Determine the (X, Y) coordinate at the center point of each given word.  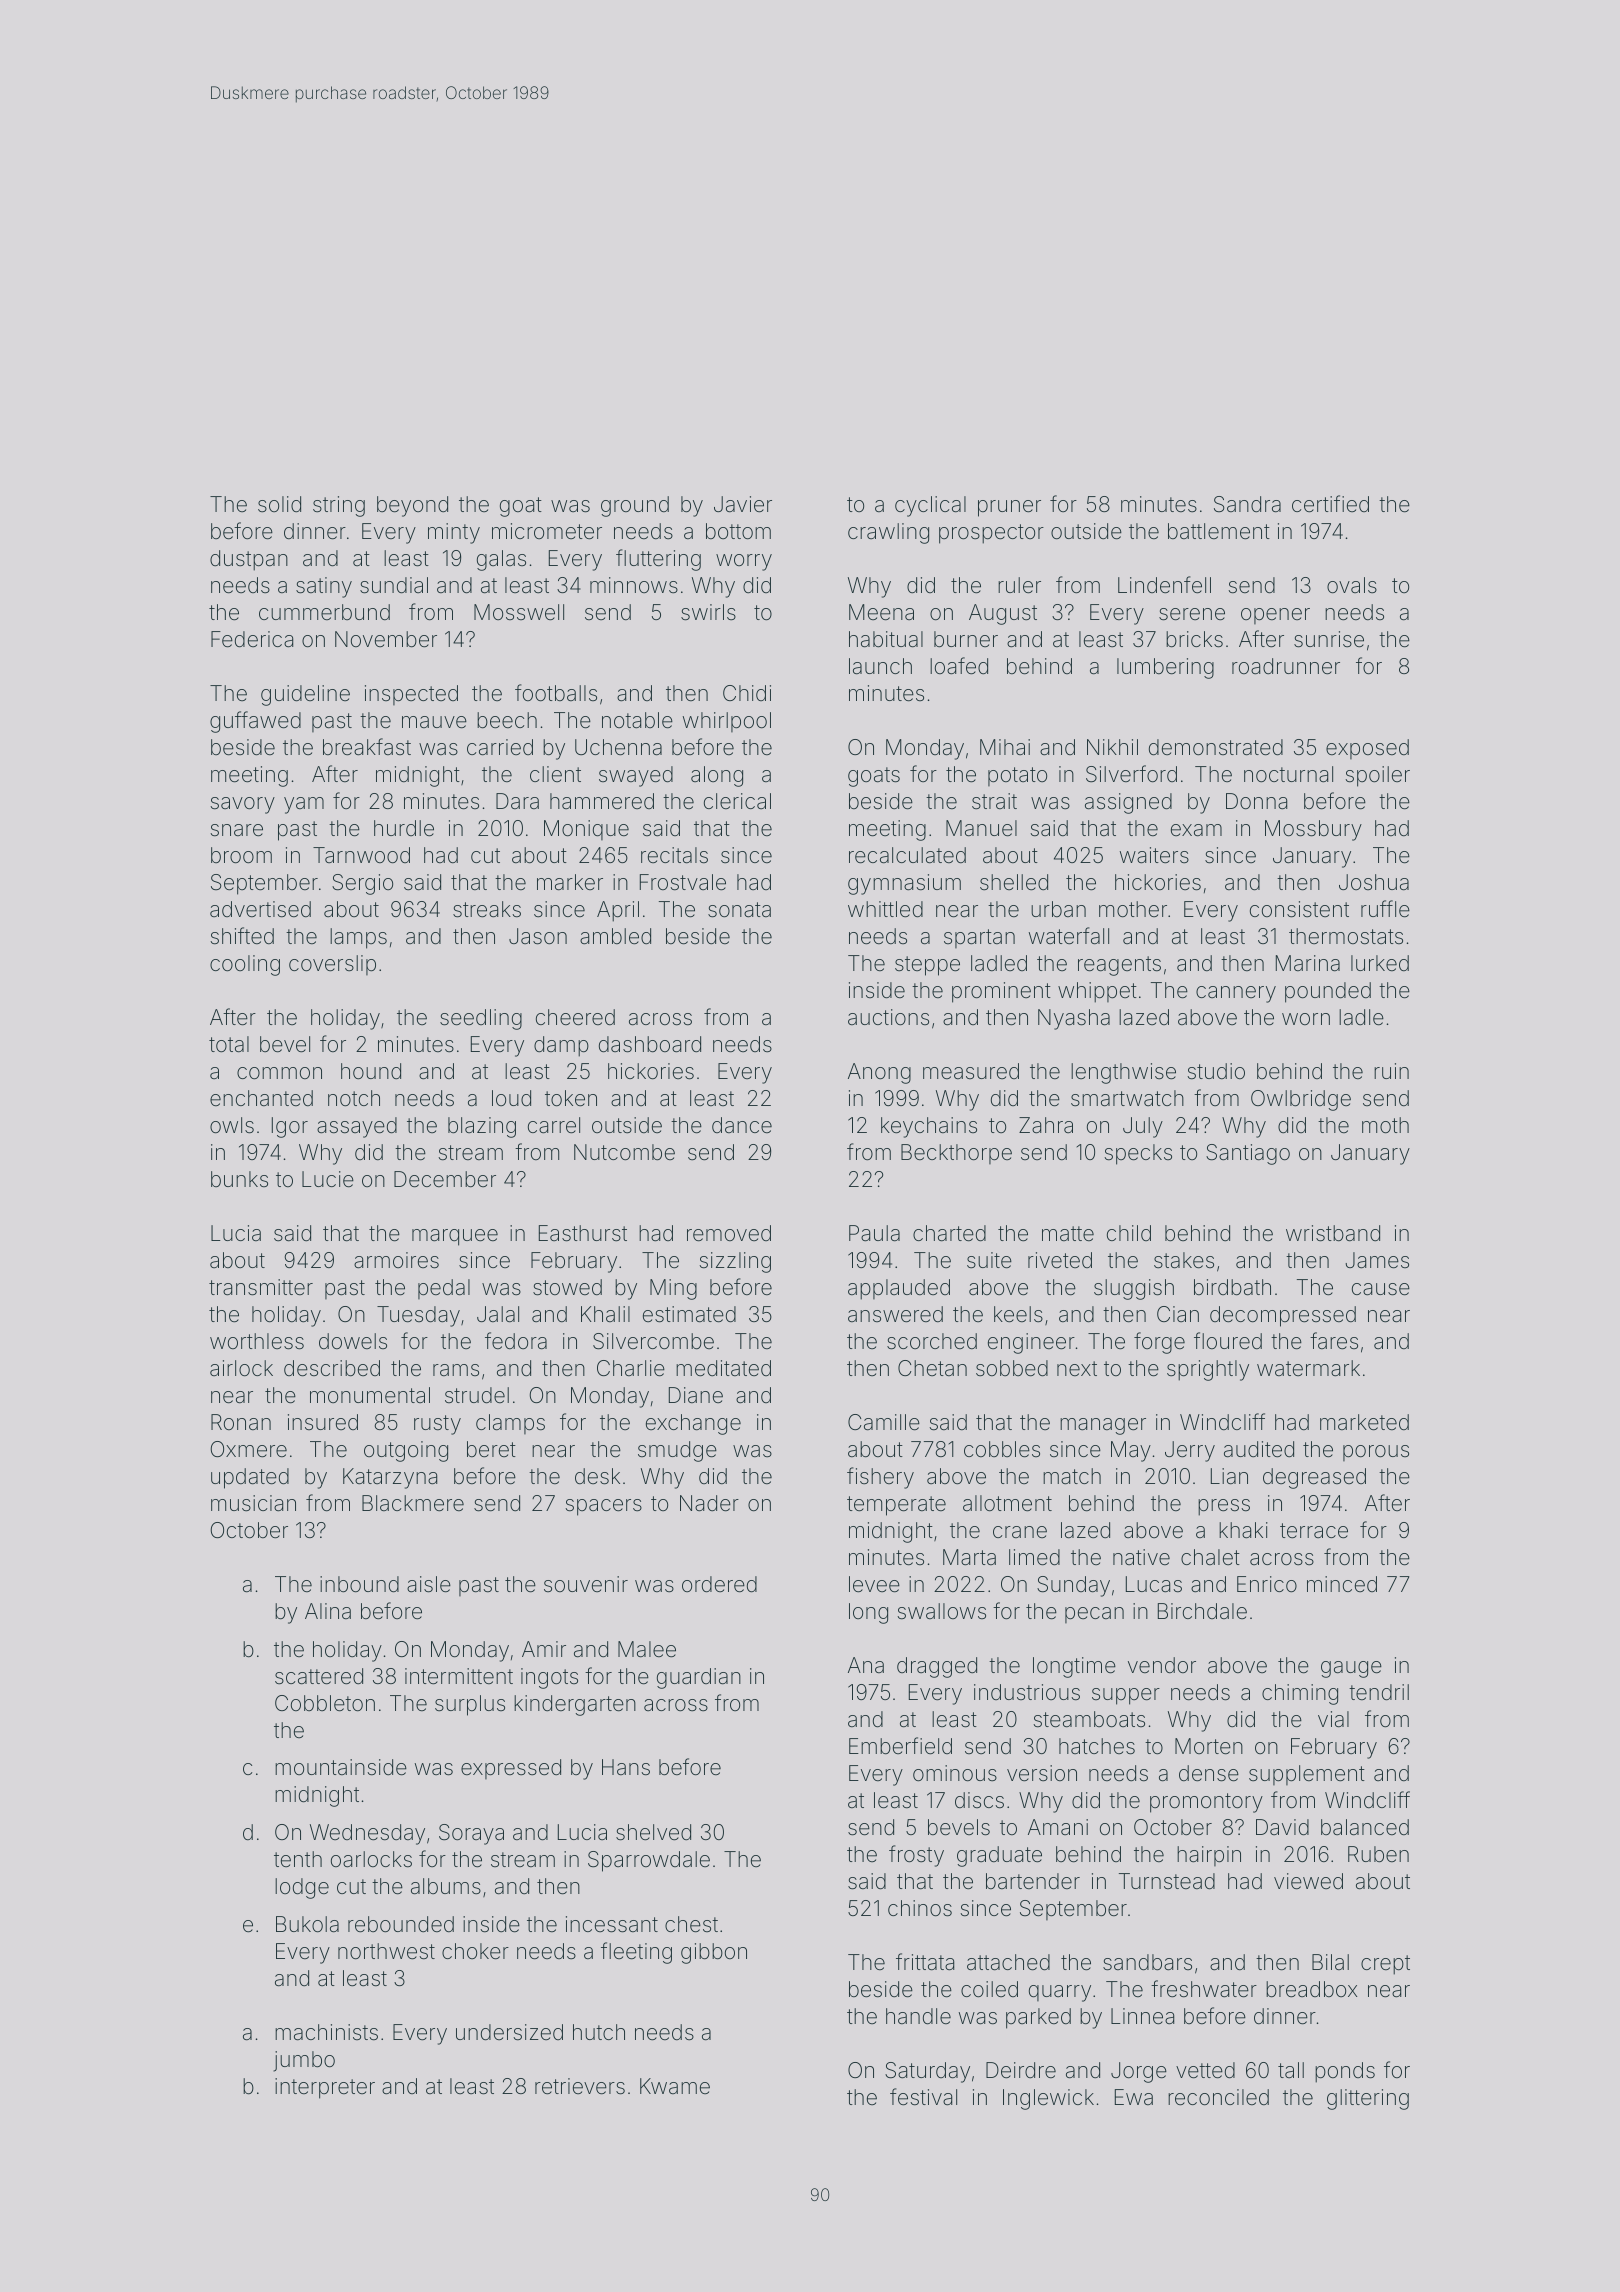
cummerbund (324, 612)
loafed (959, 666)
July (1143, 1127)
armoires (396, 1260)
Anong (879, 1073)
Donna (1256, 801)
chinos (920, 1908)
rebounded (401, 1924)
